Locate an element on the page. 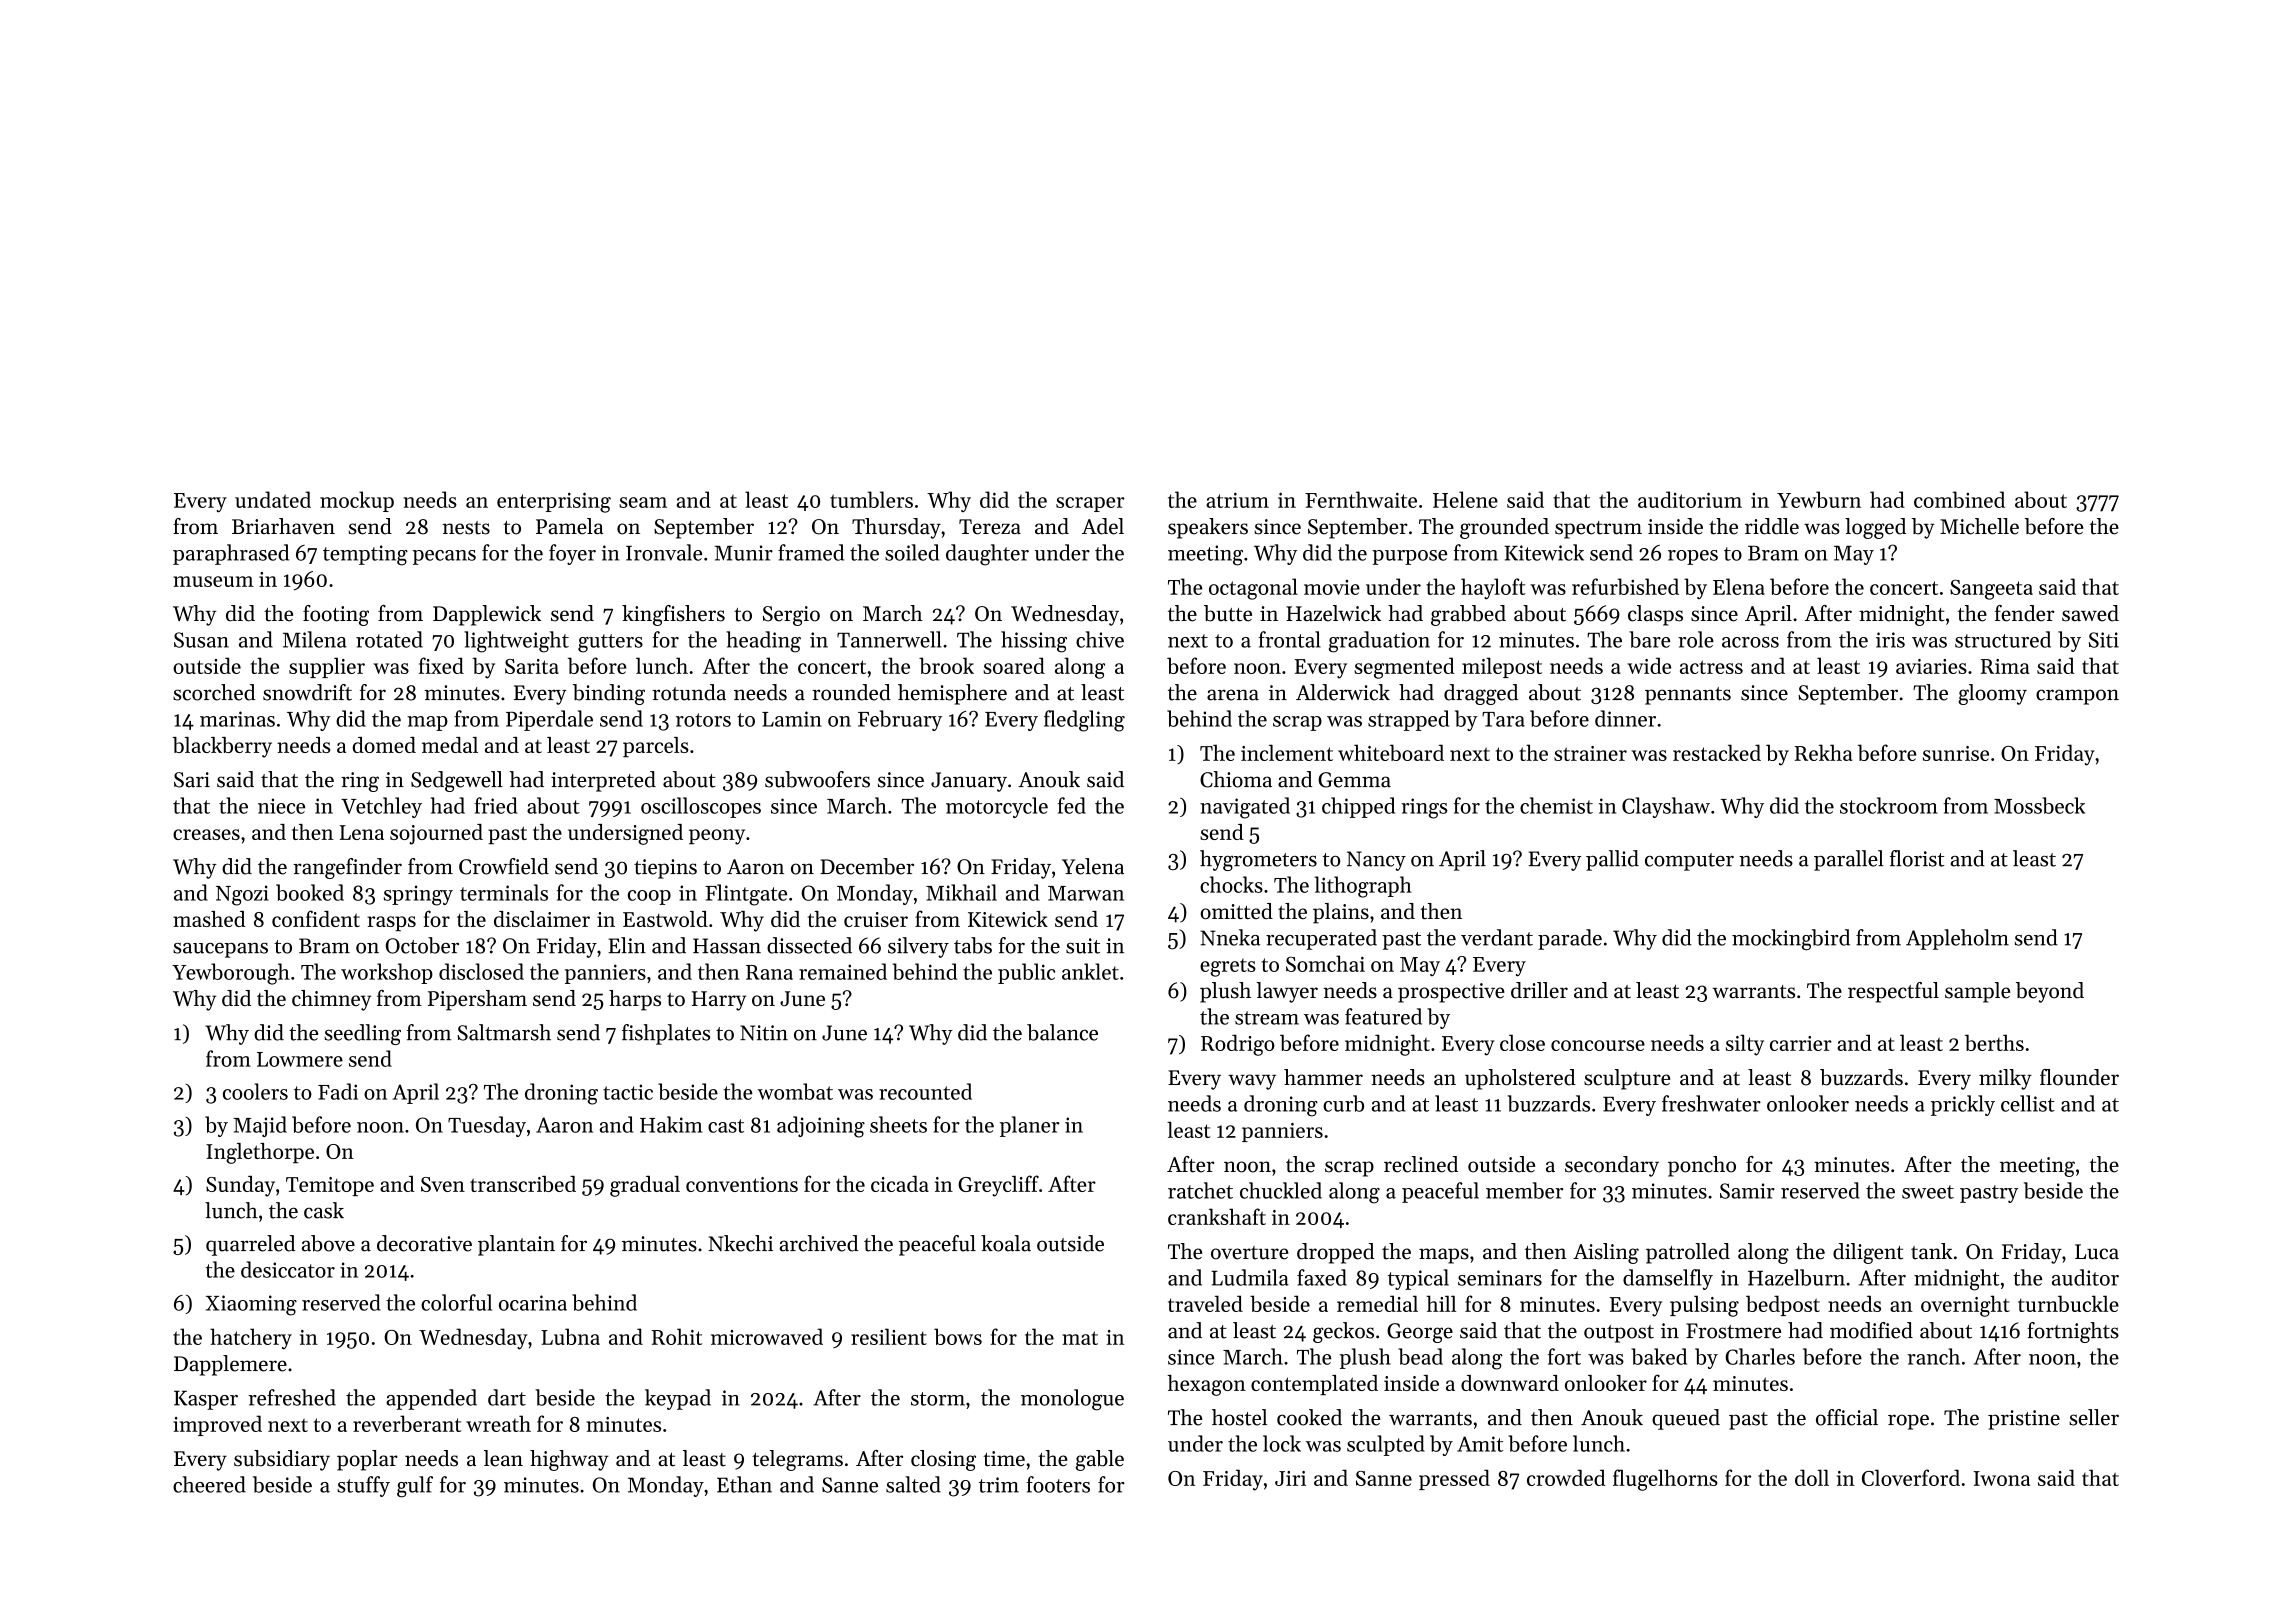 Image resolution: width=2292 pixels, height=1620 pixels. curb is located at coordinates (1343, 1103).
